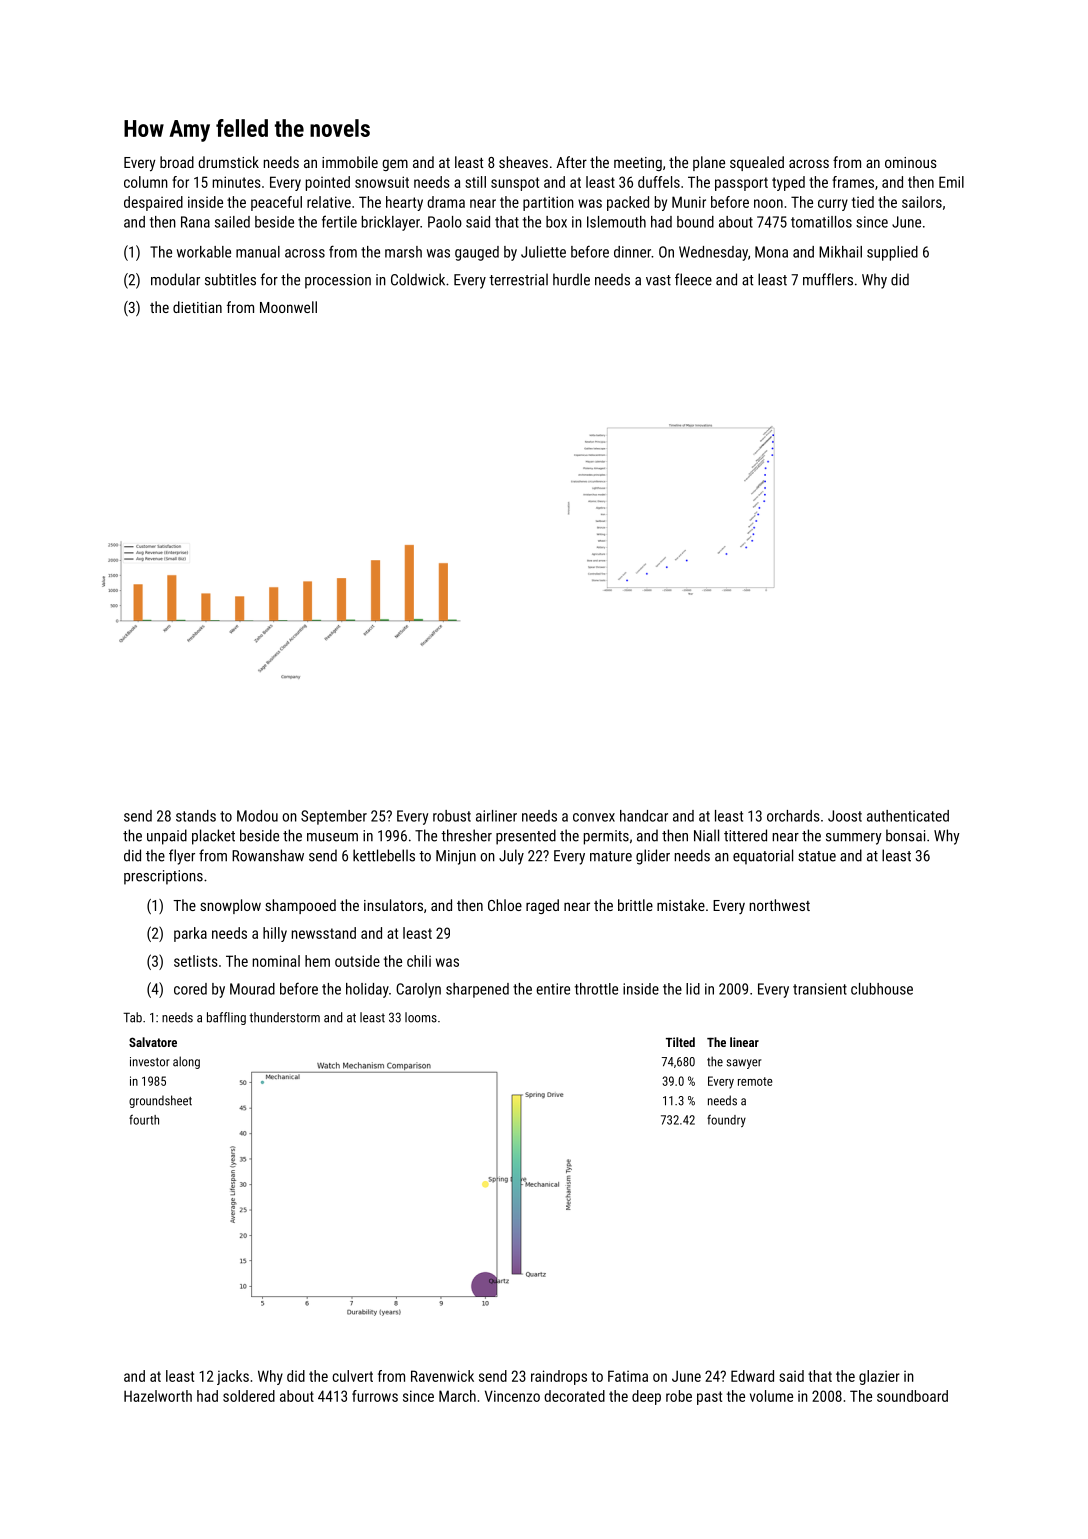  Describe the element at coordinates (828, 279) in the screenshot. I see `mufflers` at that location.
